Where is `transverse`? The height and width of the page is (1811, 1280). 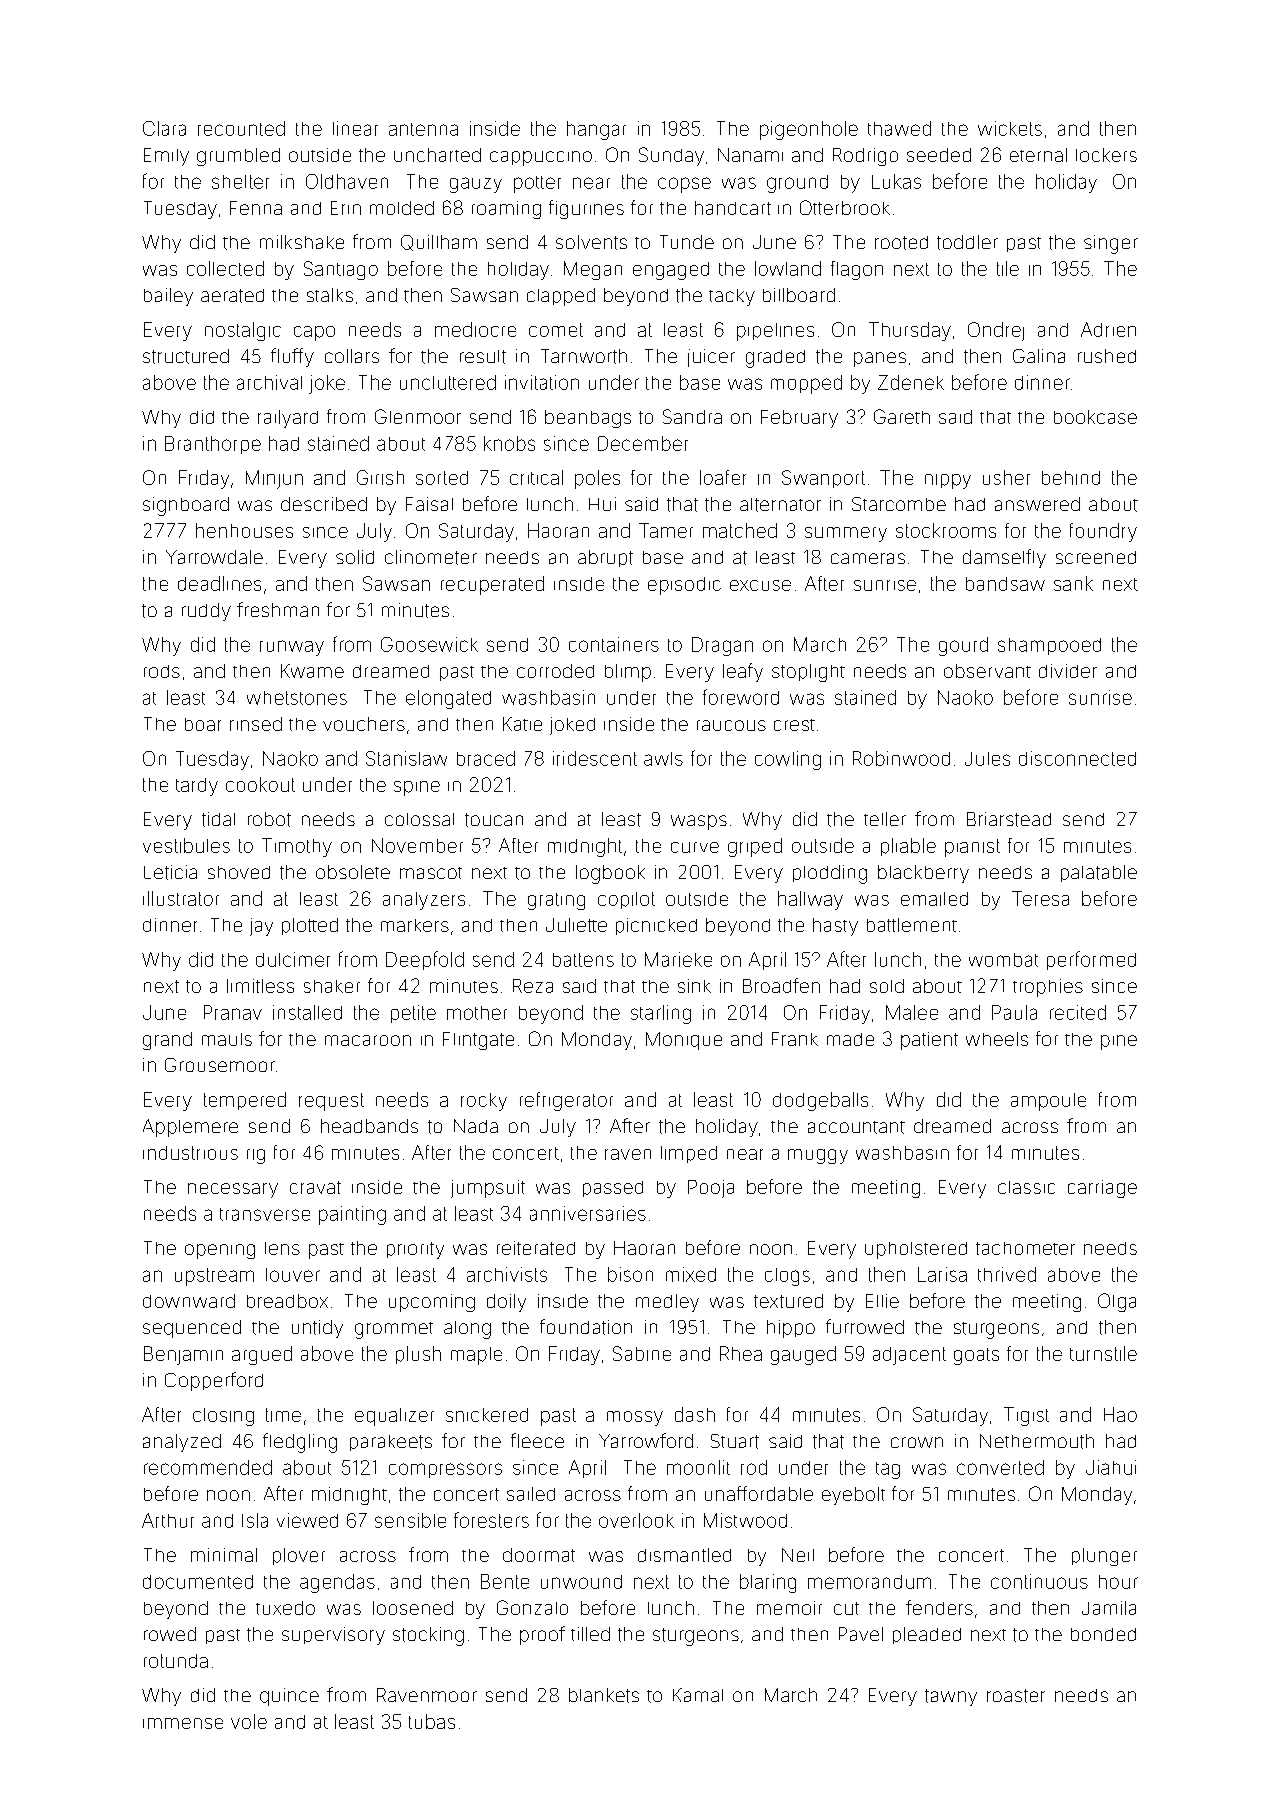 transverse is located at coordinates (265, 1214).
